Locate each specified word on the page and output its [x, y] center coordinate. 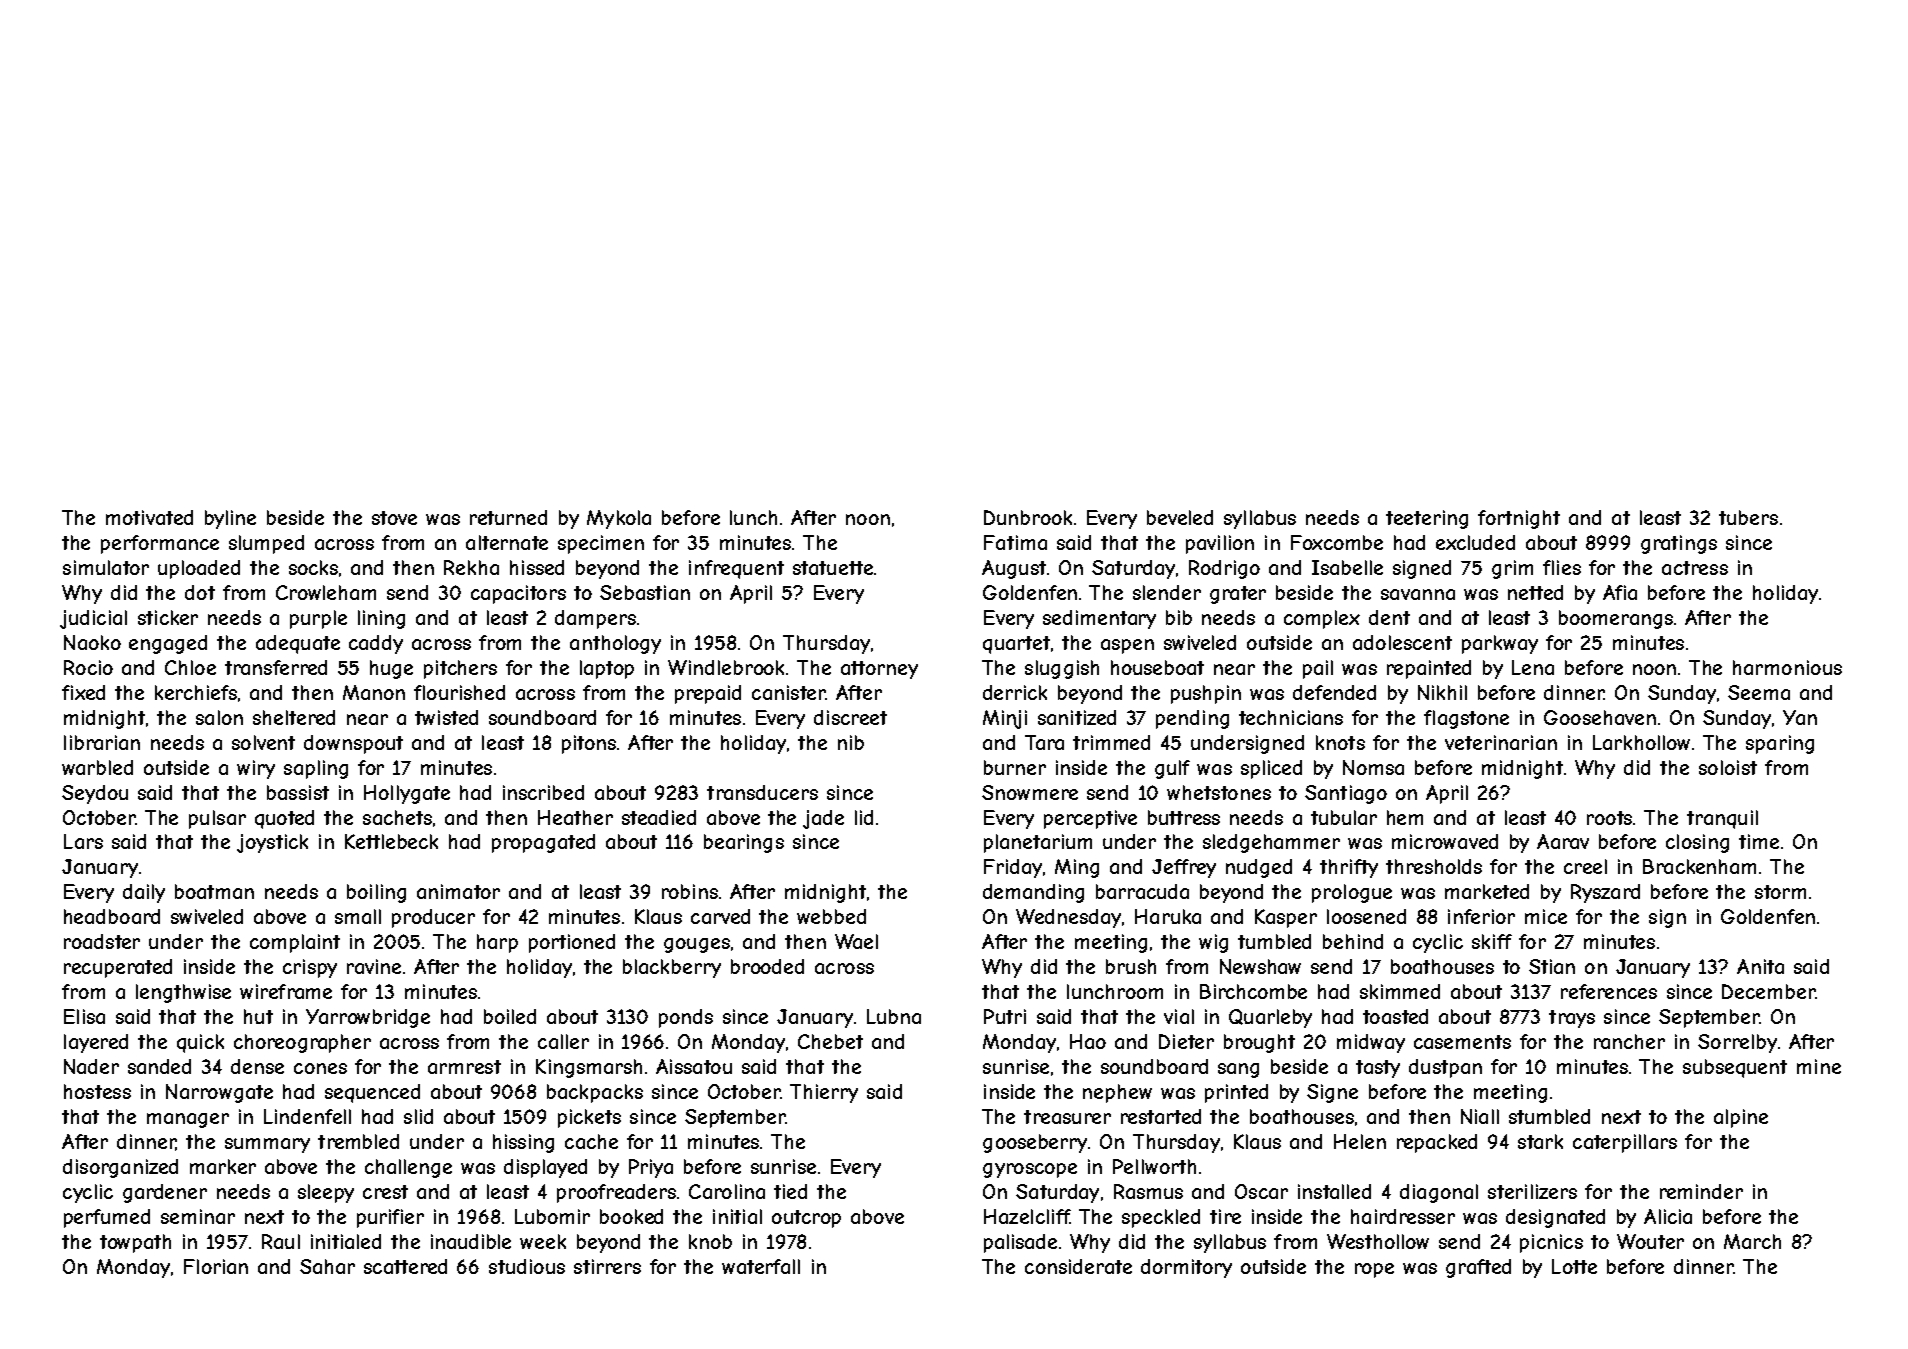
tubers [1748, 517]
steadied [659, 817]
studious [527, 1266]
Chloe [190, 667]
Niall [1480, 1116]
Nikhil [1442, 692]
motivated [149, 517]
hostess [97, 1091]
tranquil [1722, 819]
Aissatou [694, 1066]
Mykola [619, 519]
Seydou [95, 794]
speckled [1161, 1218]
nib [851, 742]
